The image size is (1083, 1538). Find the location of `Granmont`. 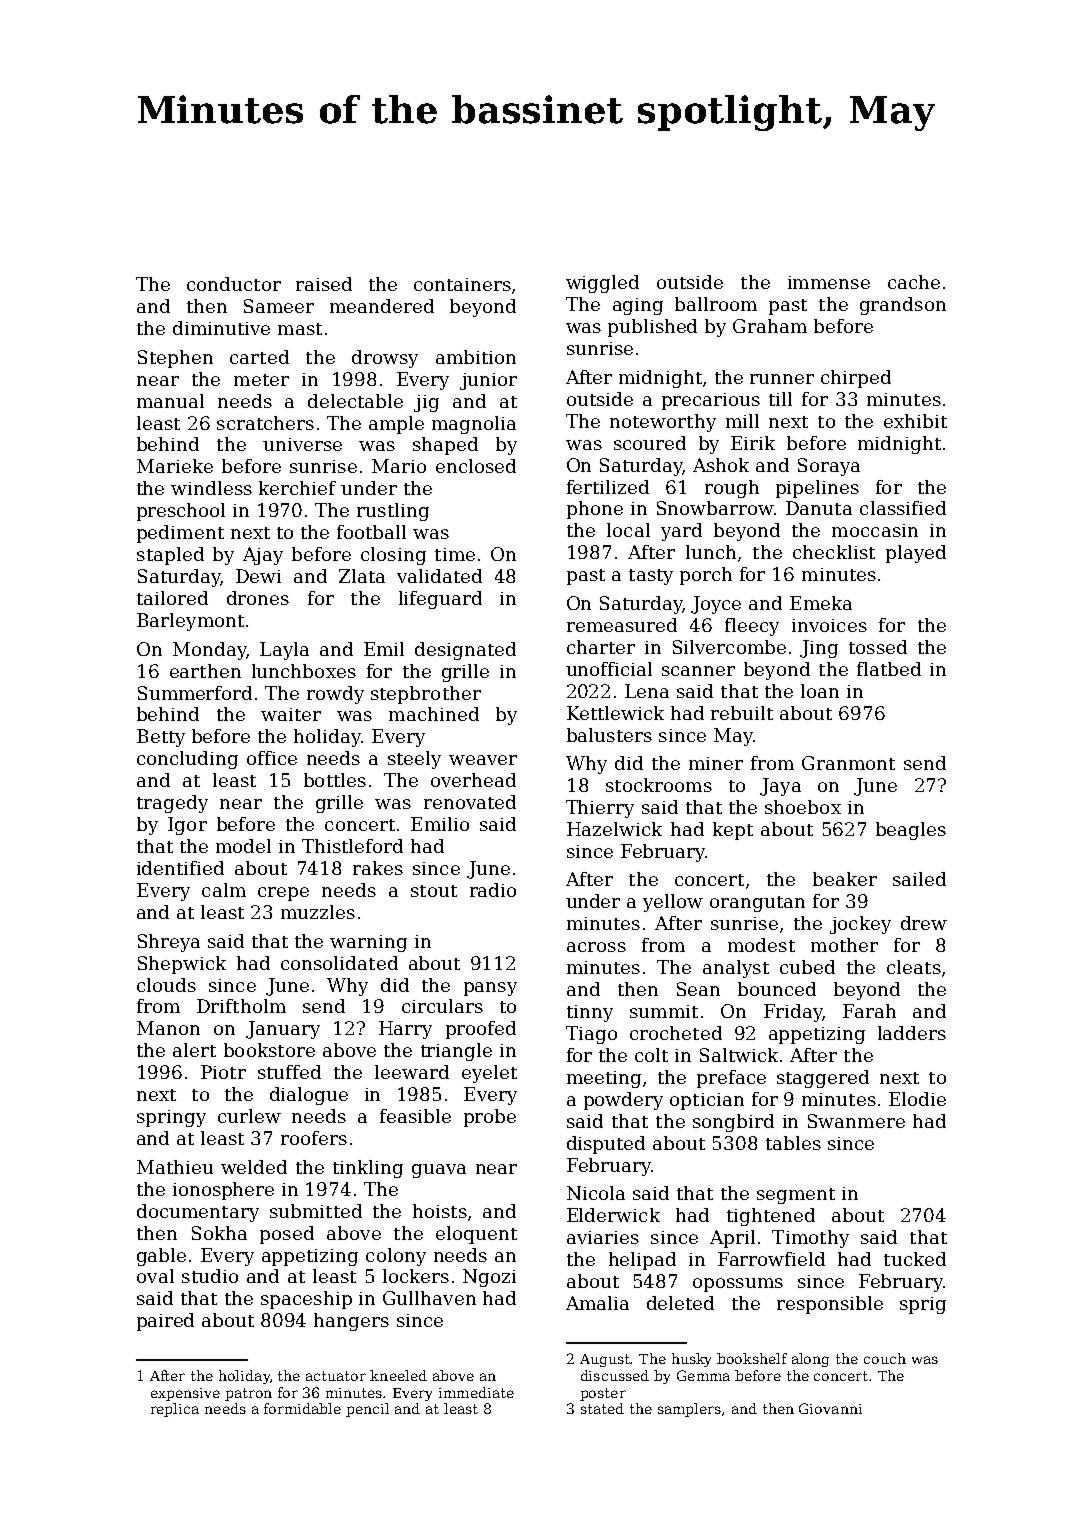

Granmont is located at coordinates (848, 763).
